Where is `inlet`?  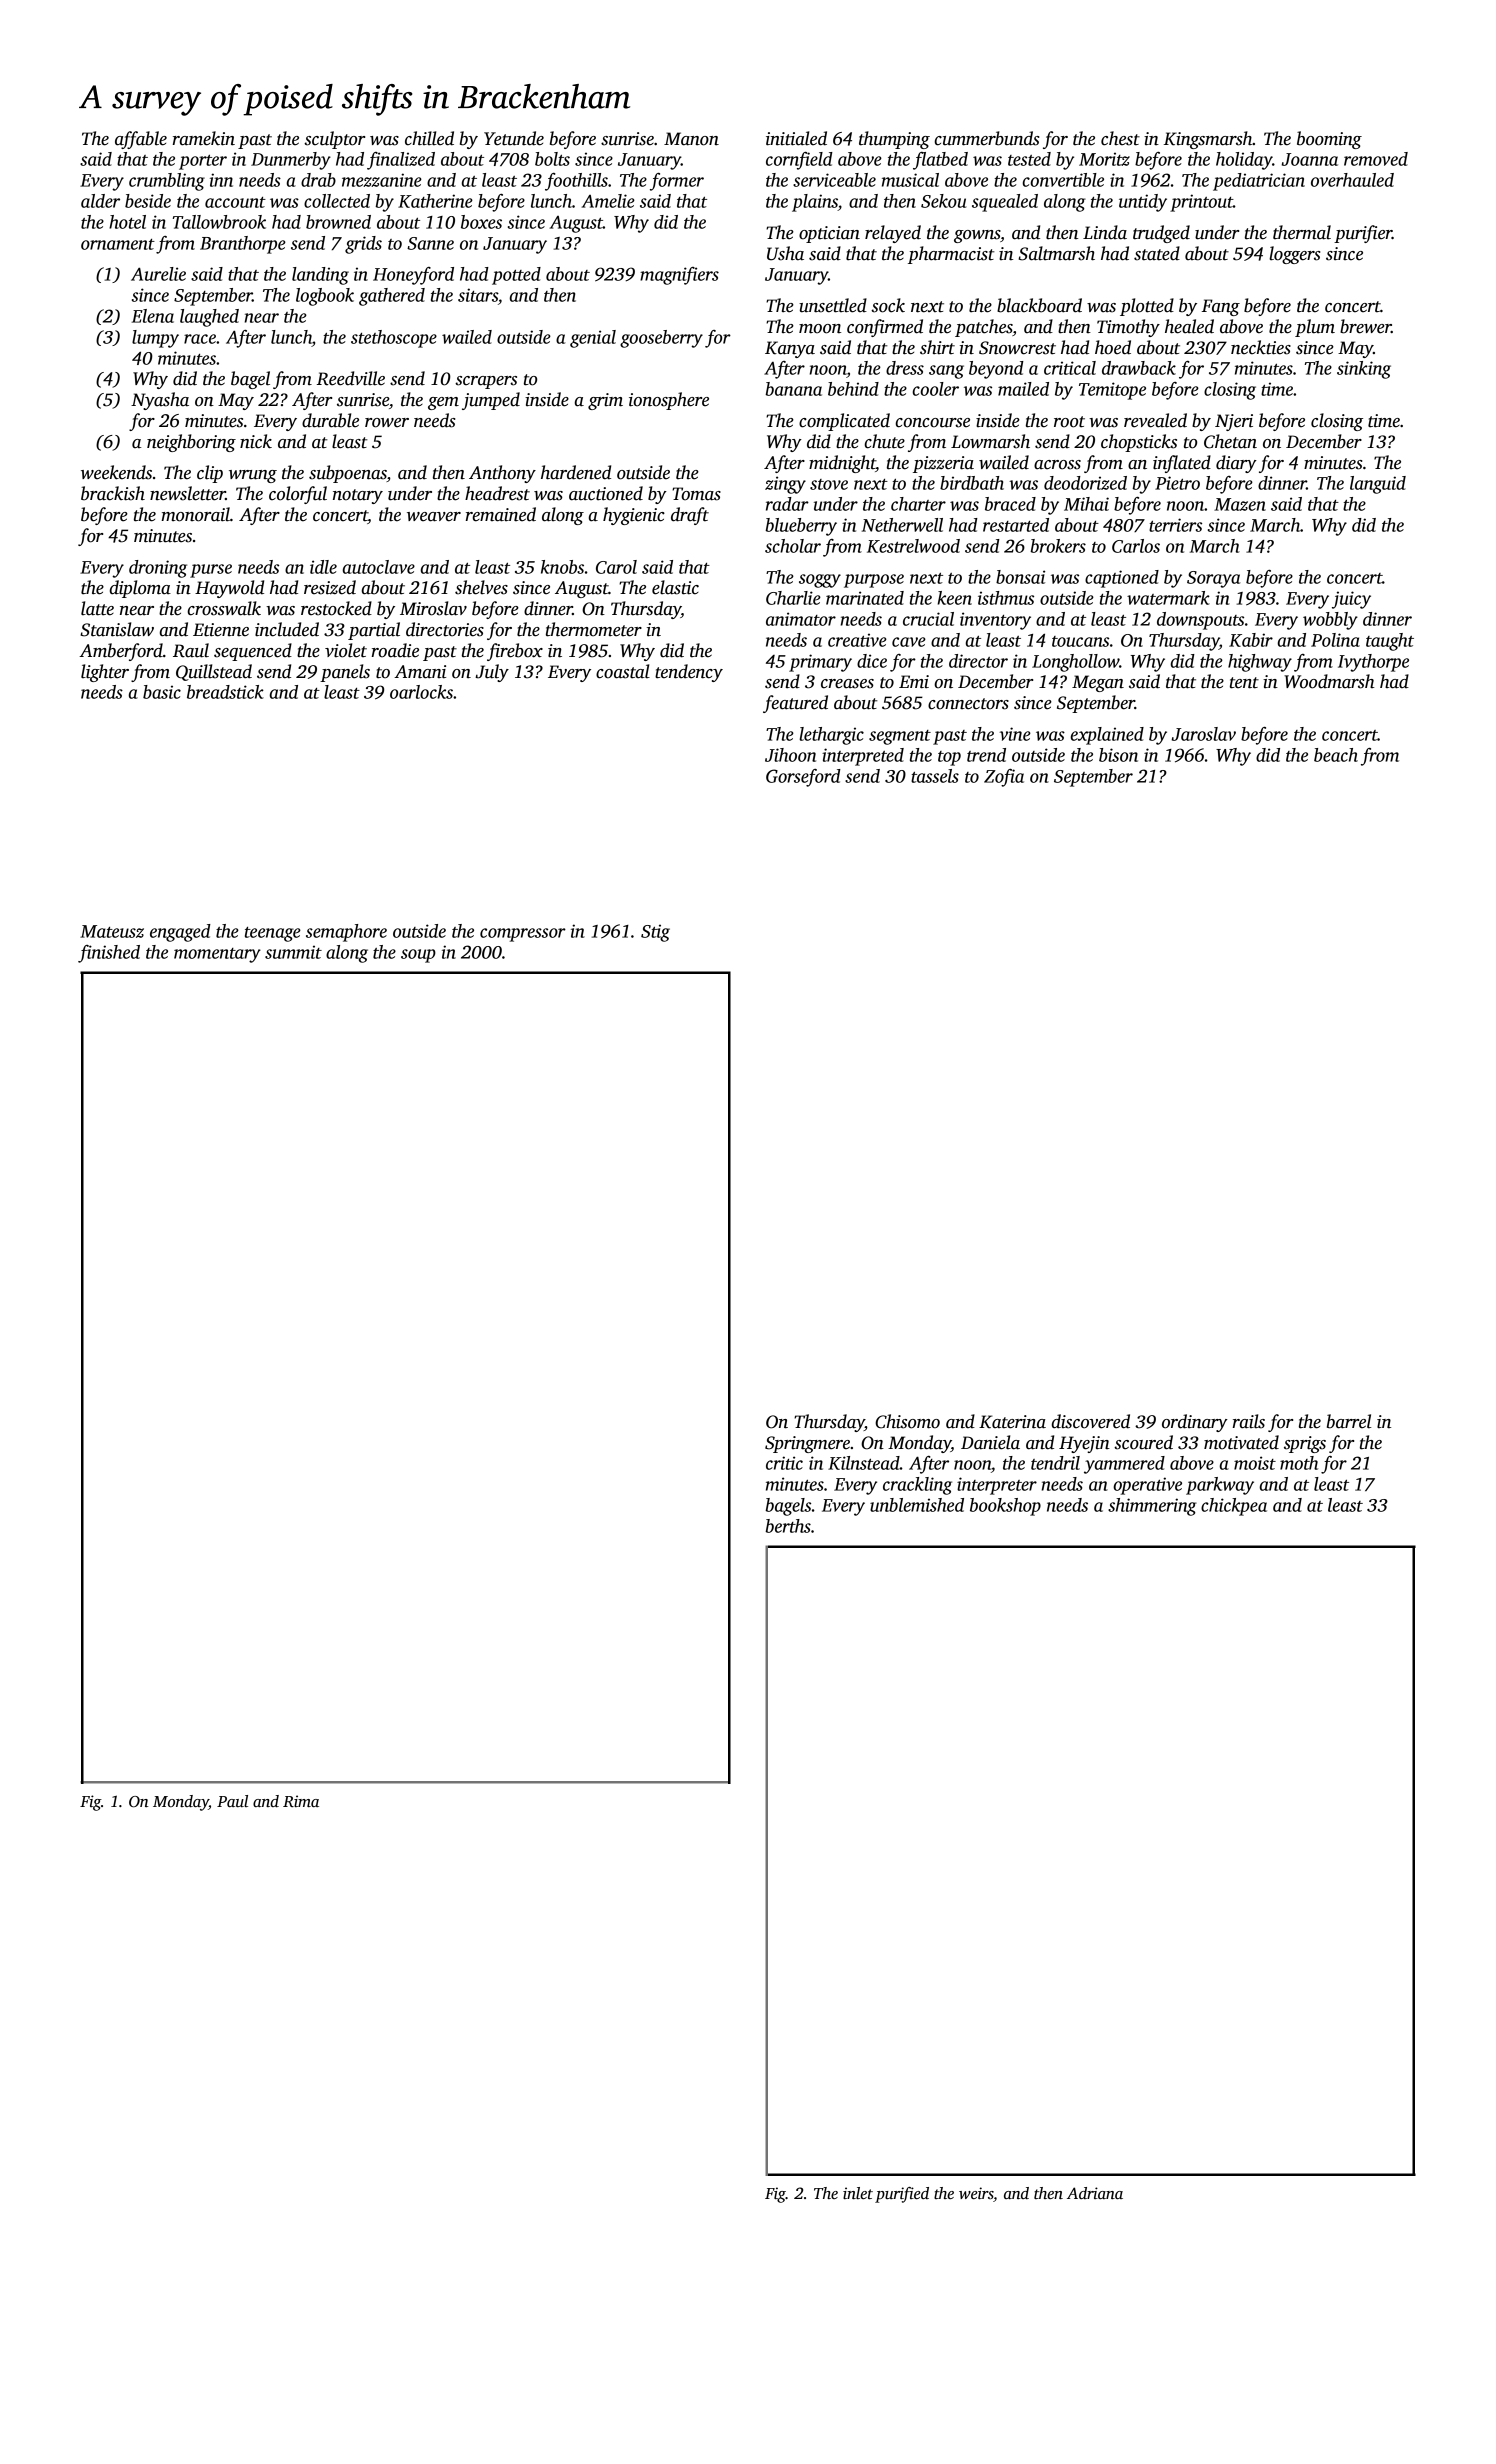
inlet is located at coordinates (858, 2193).
